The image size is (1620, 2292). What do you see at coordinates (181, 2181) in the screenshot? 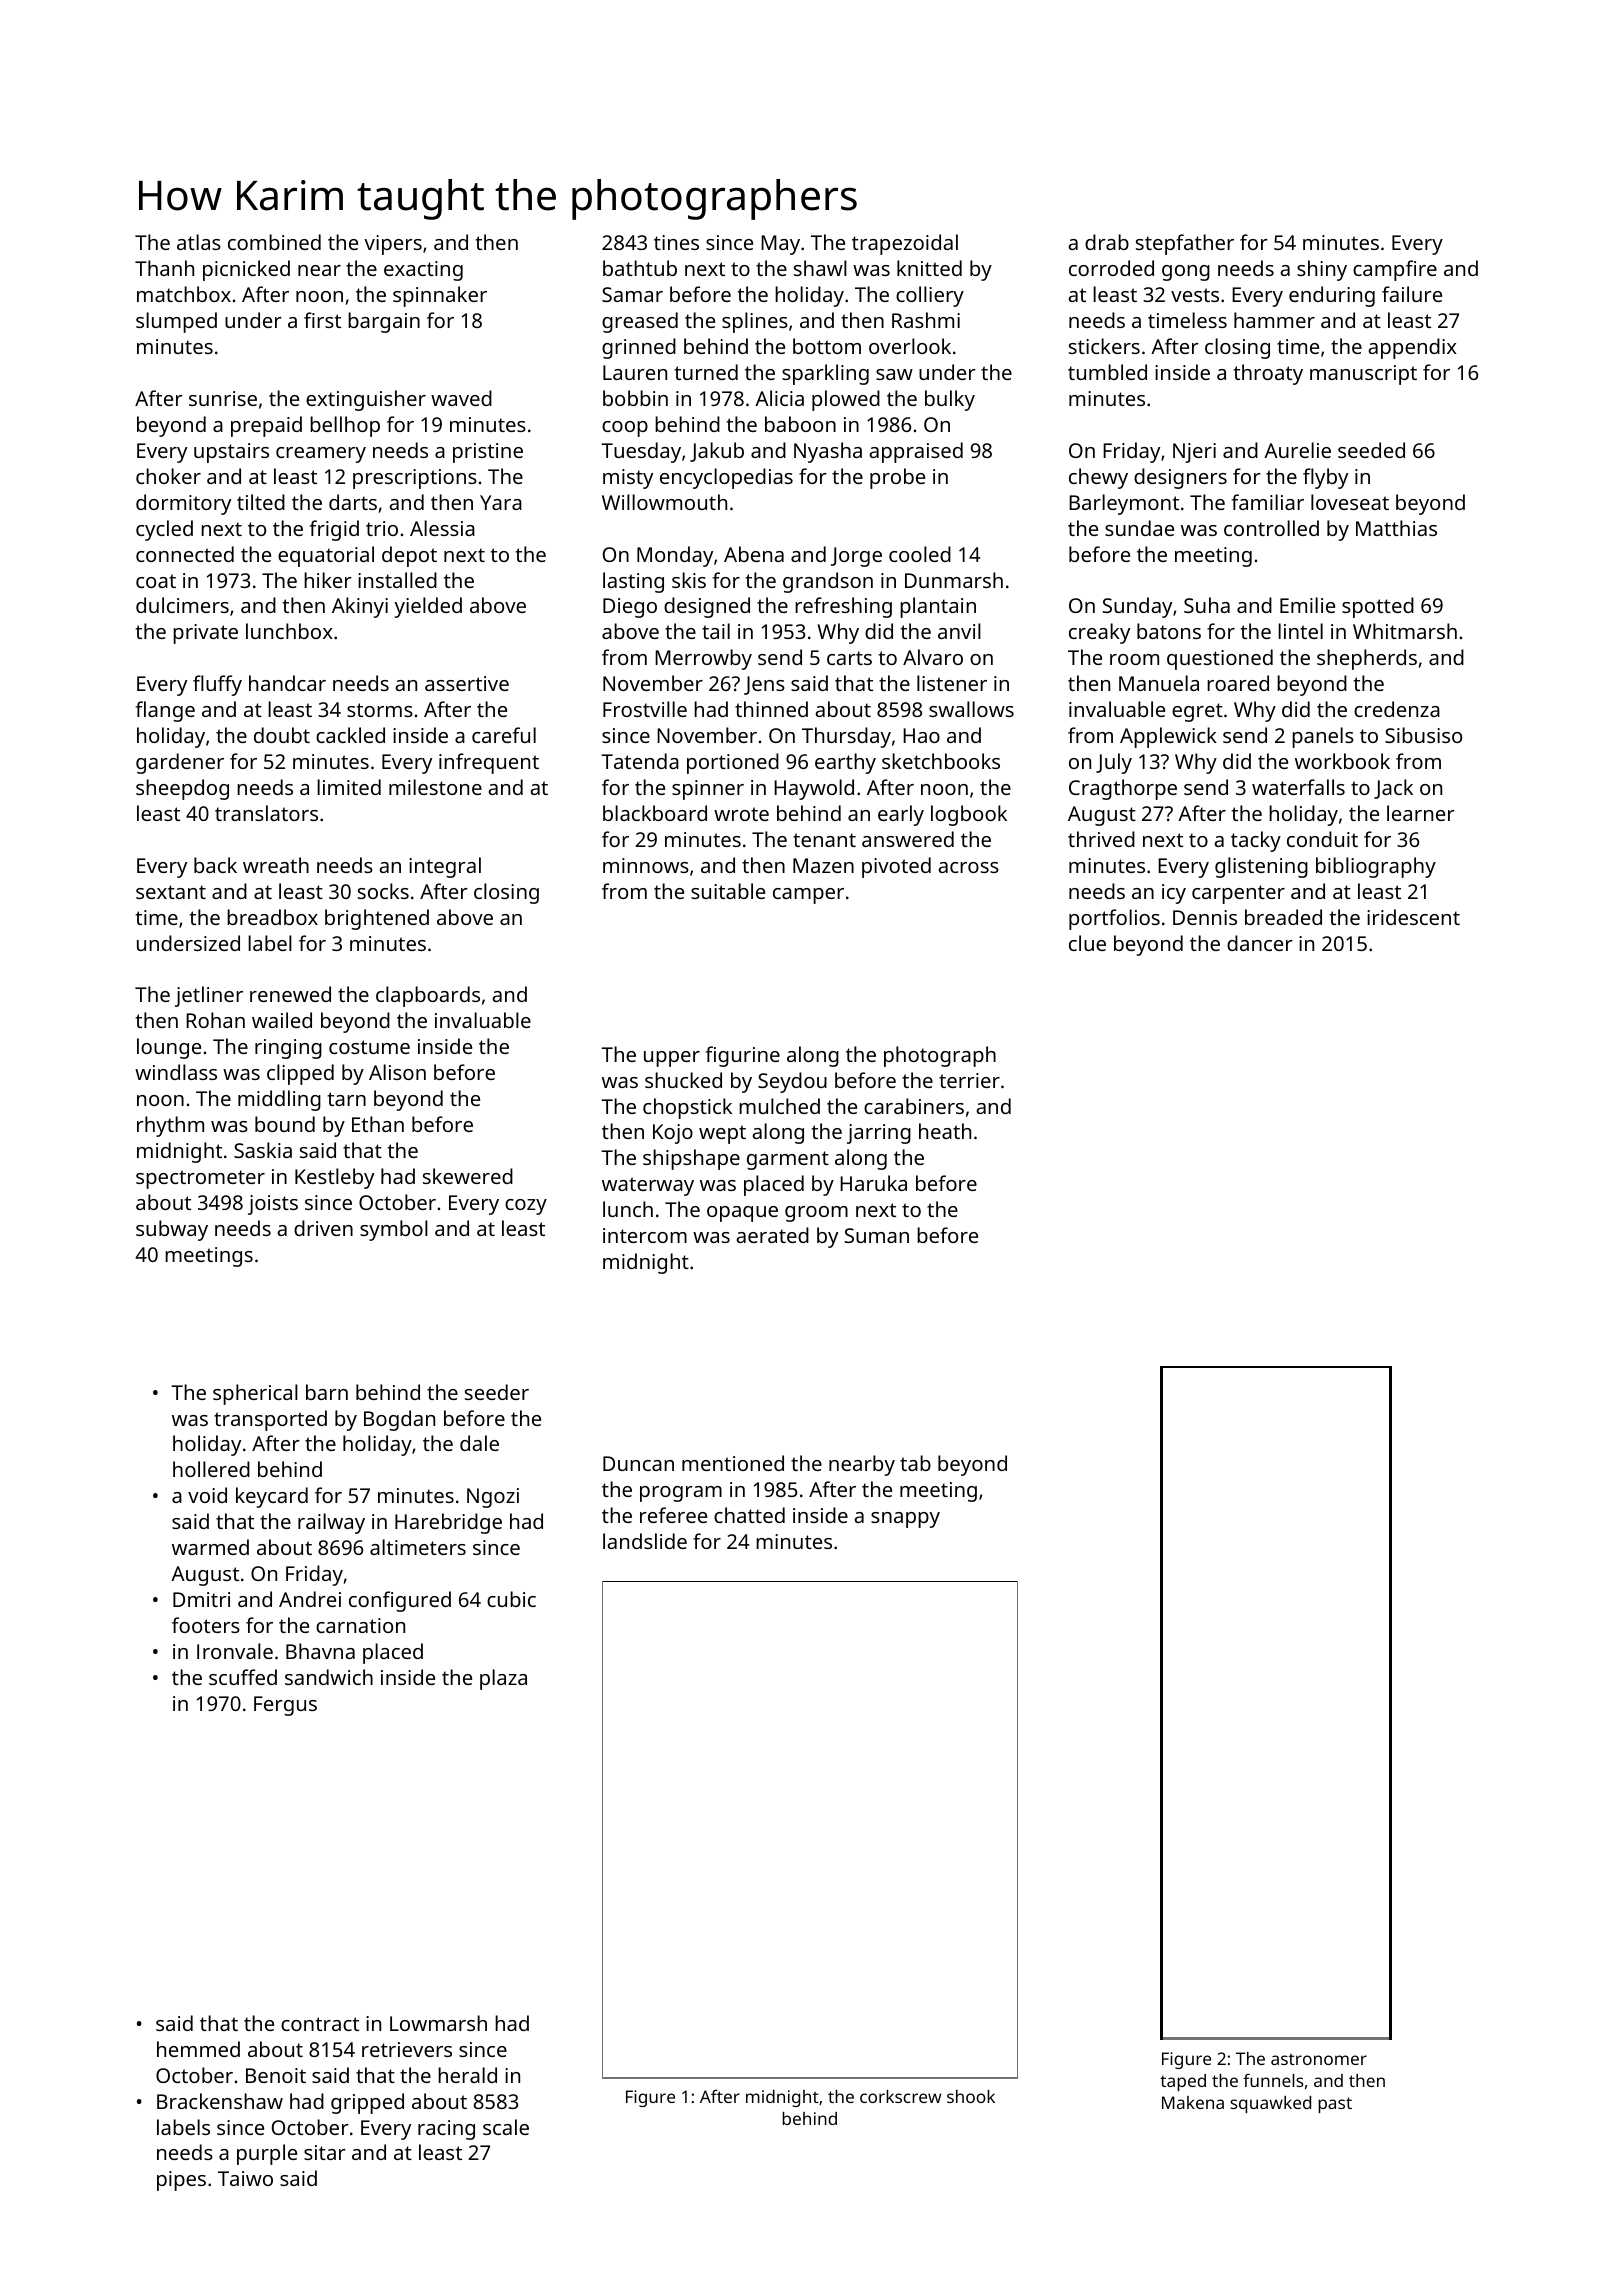
I see `pipes` at bounding box center [181, 2181].
